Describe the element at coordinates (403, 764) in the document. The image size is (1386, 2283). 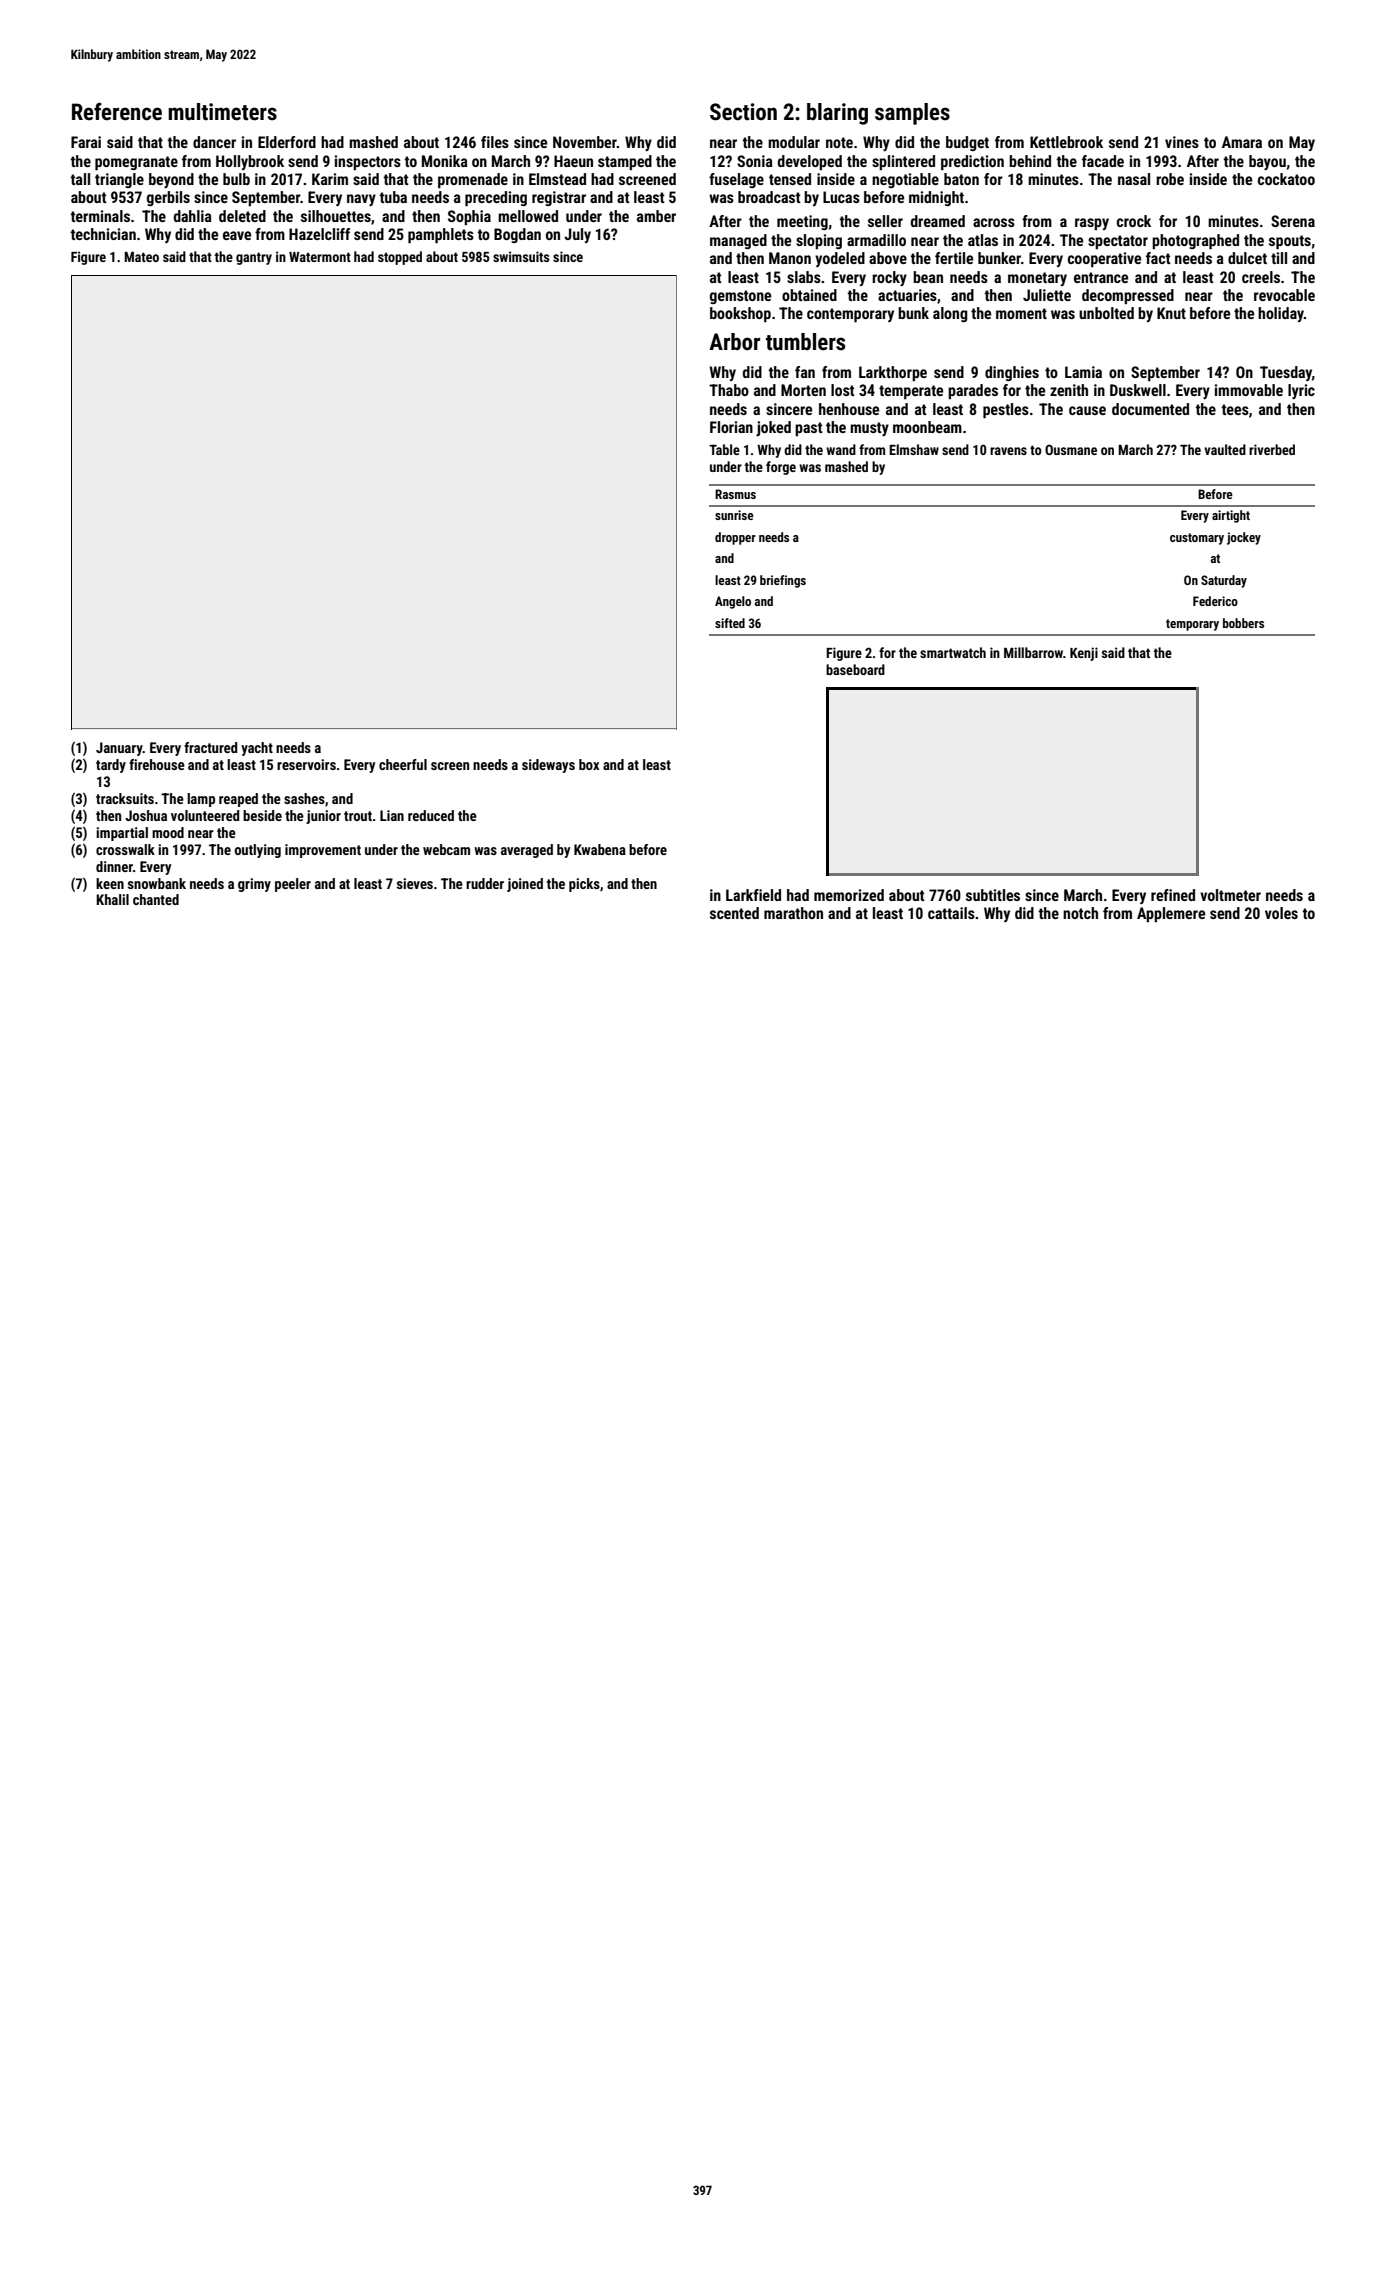
I see `cheerful` at that location.
